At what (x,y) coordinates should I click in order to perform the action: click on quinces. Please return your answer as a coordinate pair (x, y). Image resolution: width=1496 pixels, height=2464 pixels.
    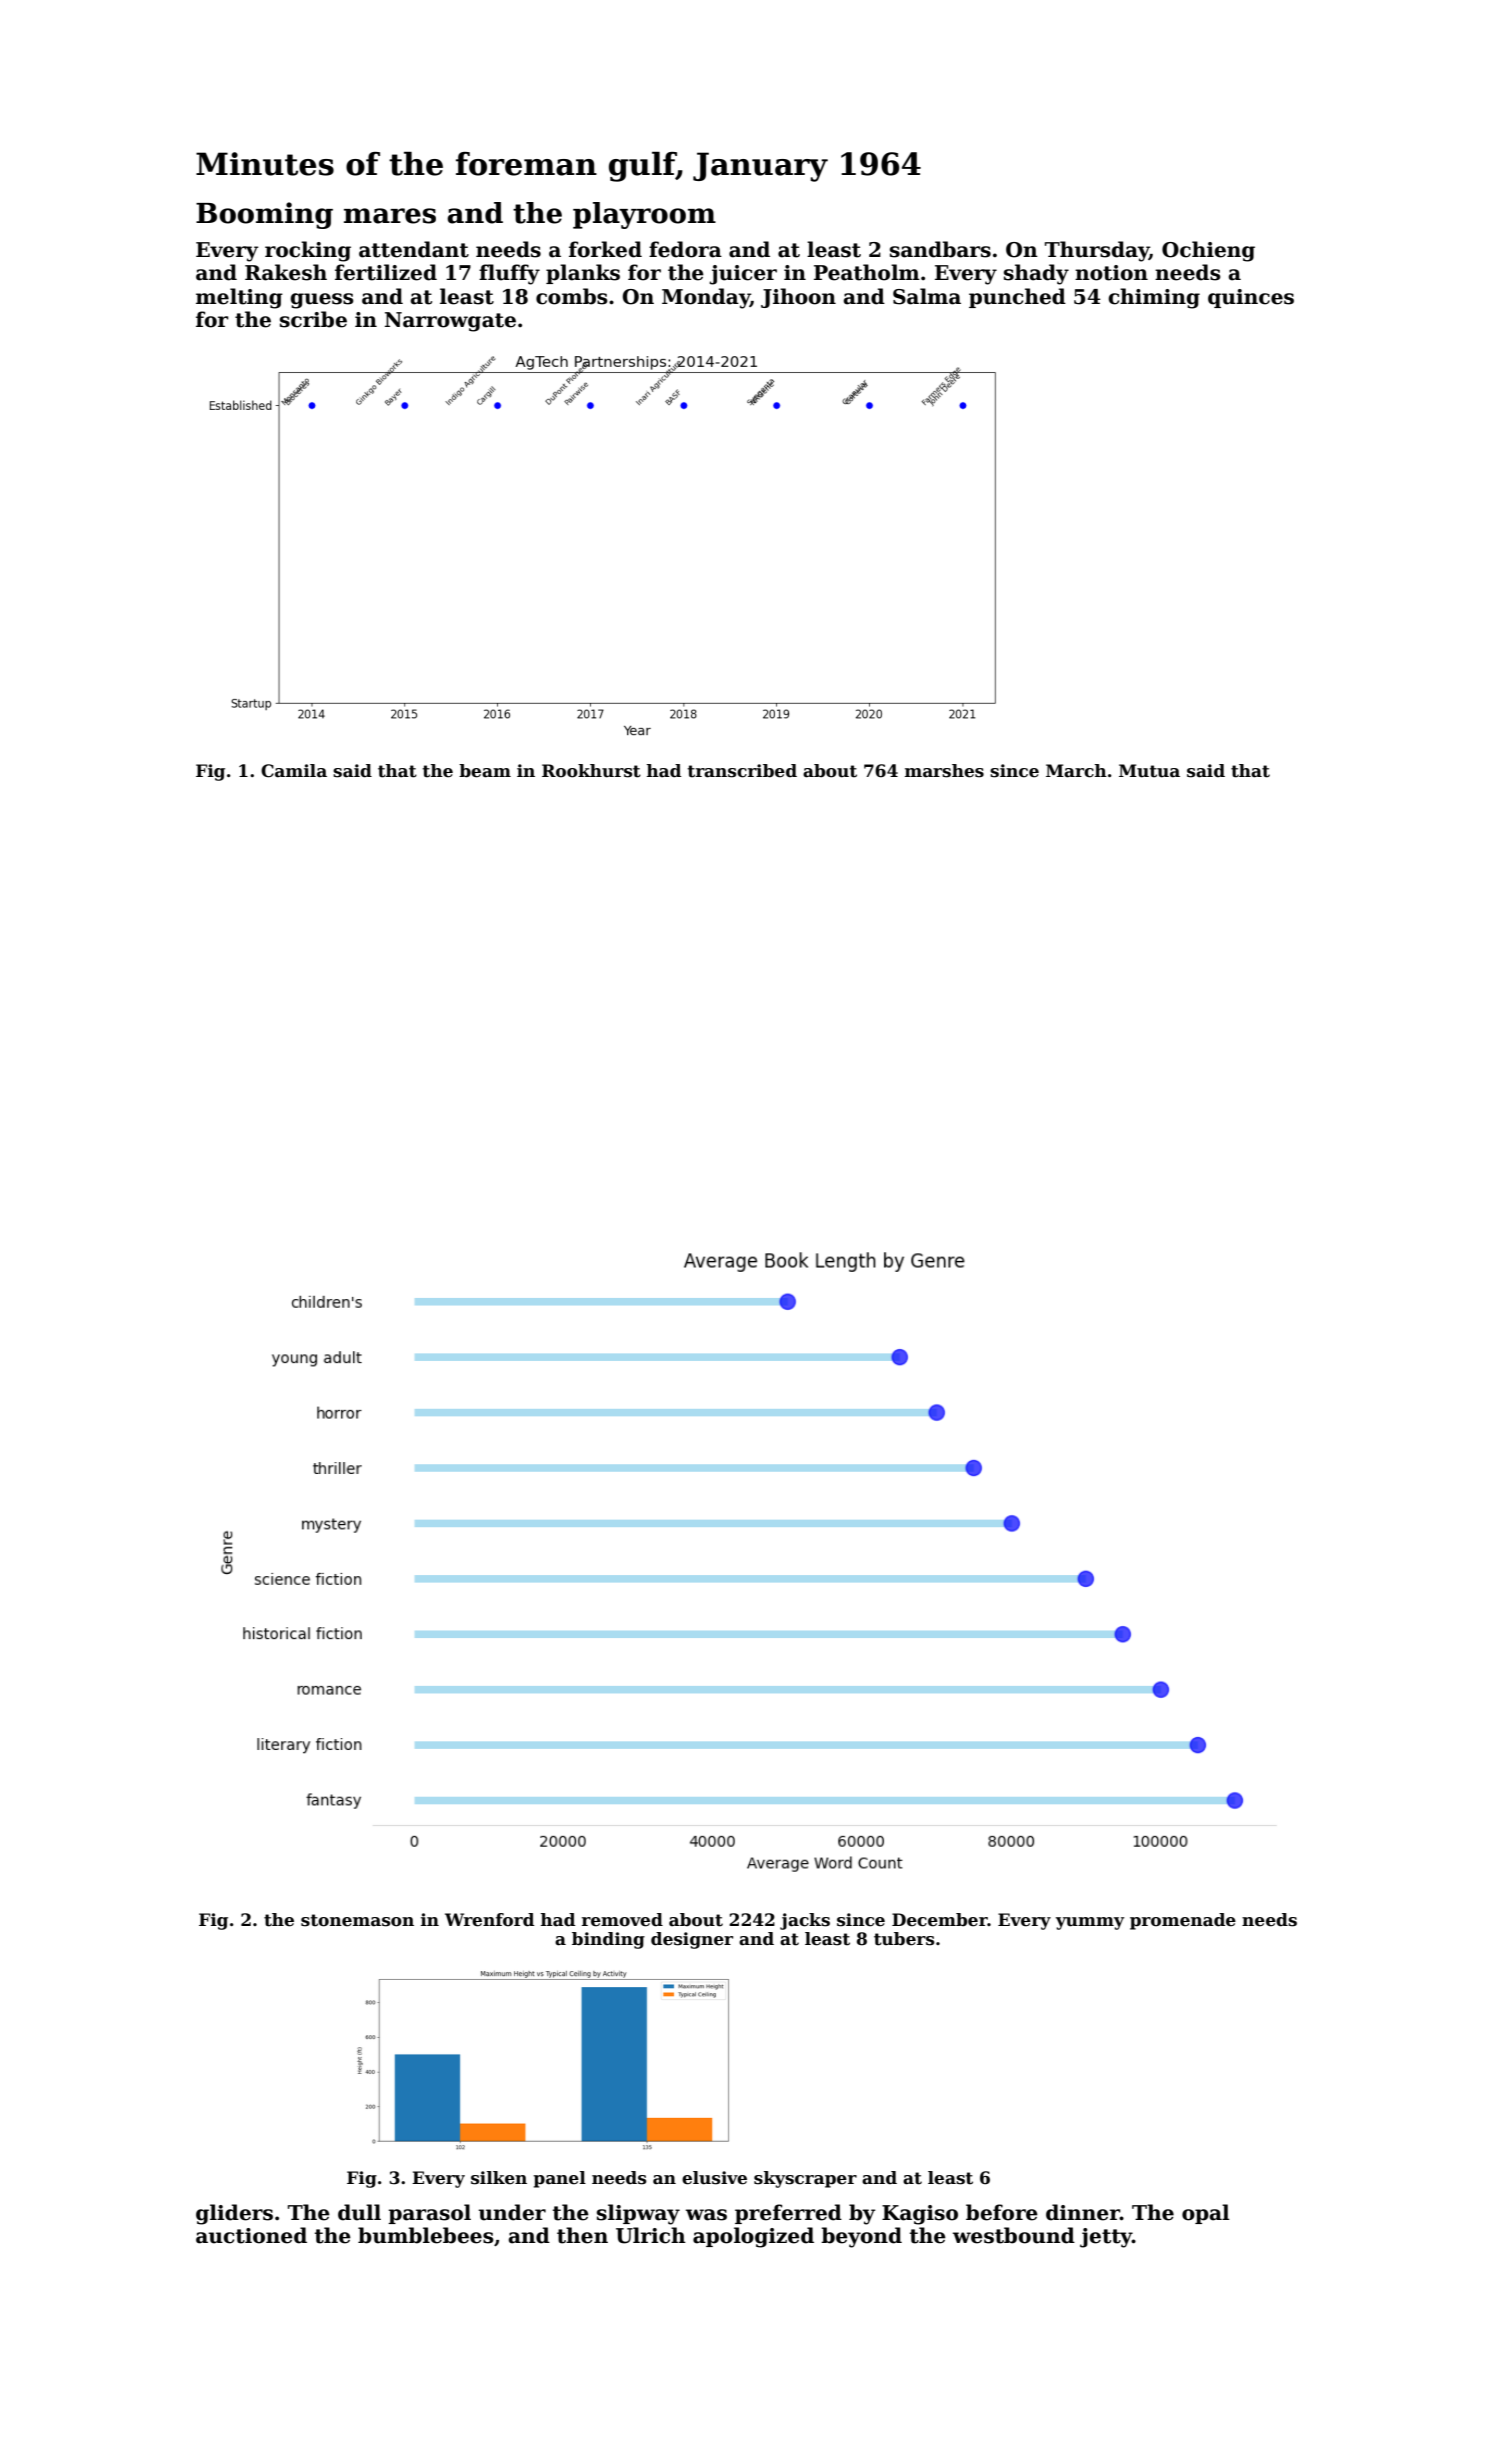
    Looking at the image, I should click on (1251, 298).
